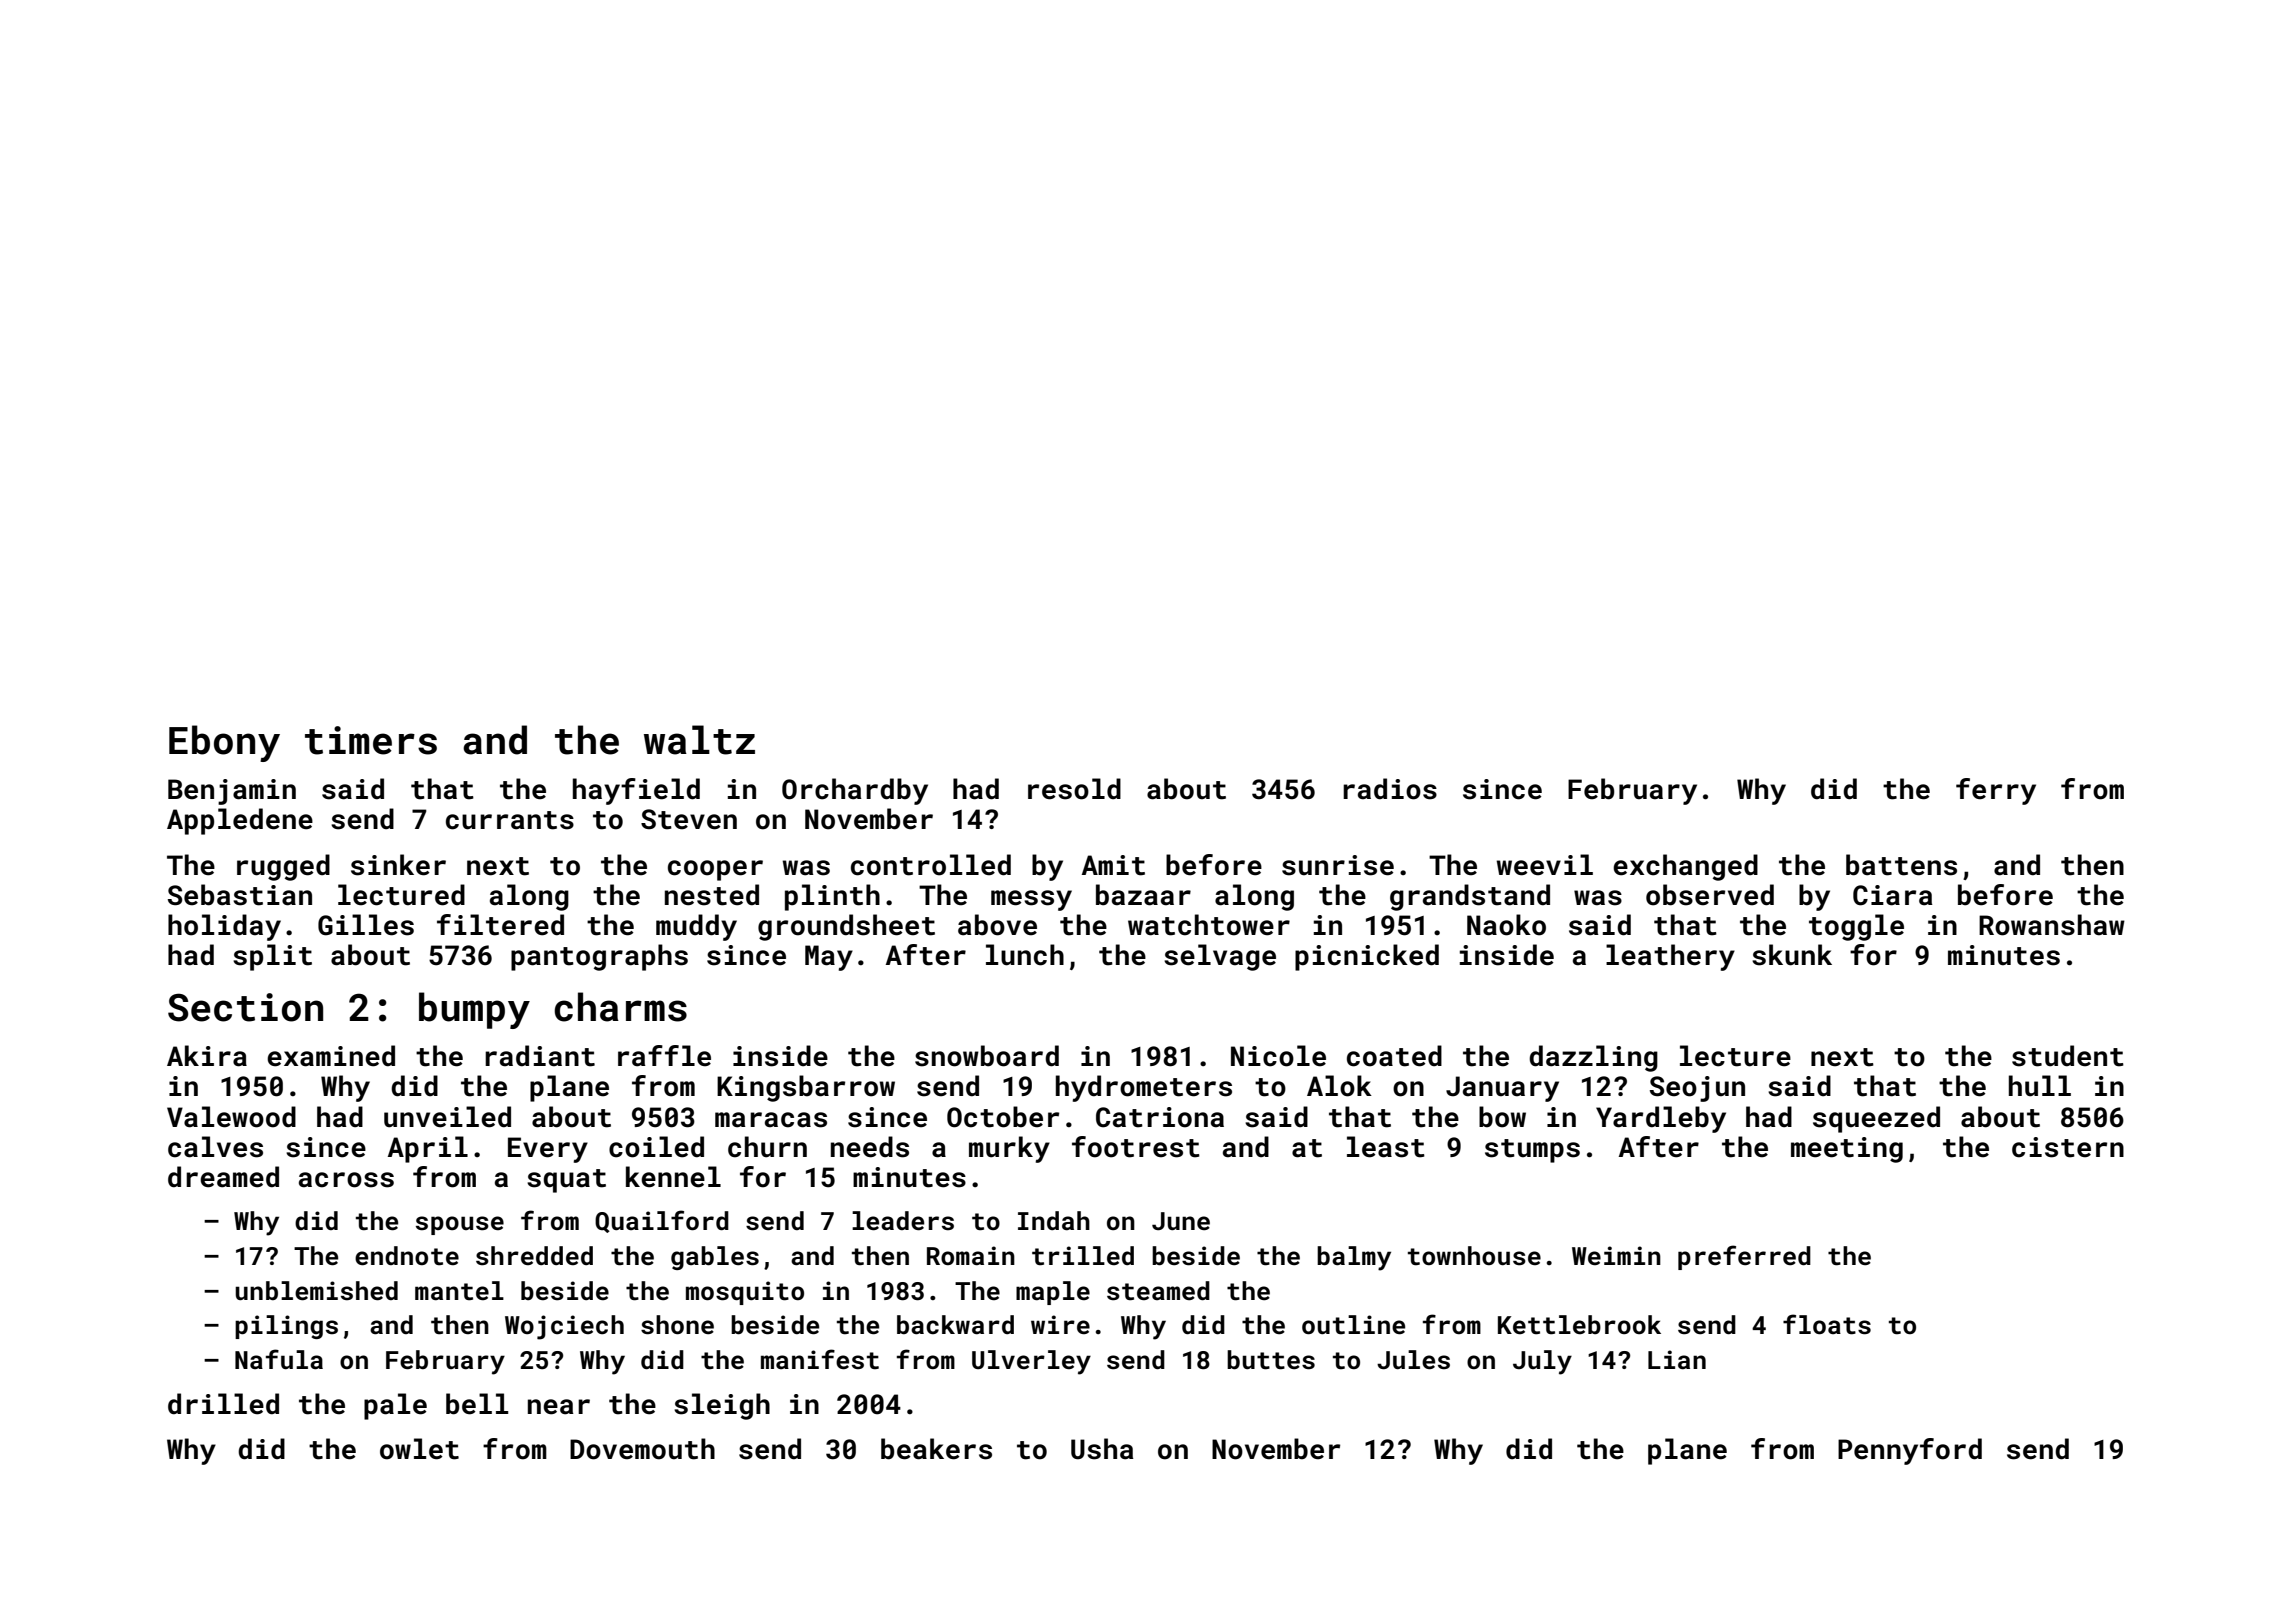 This screenshot has height=1620, width=2292. Describe the element at coordinates (1996, 791) in the screenshot. I see `ferry` at that location.
